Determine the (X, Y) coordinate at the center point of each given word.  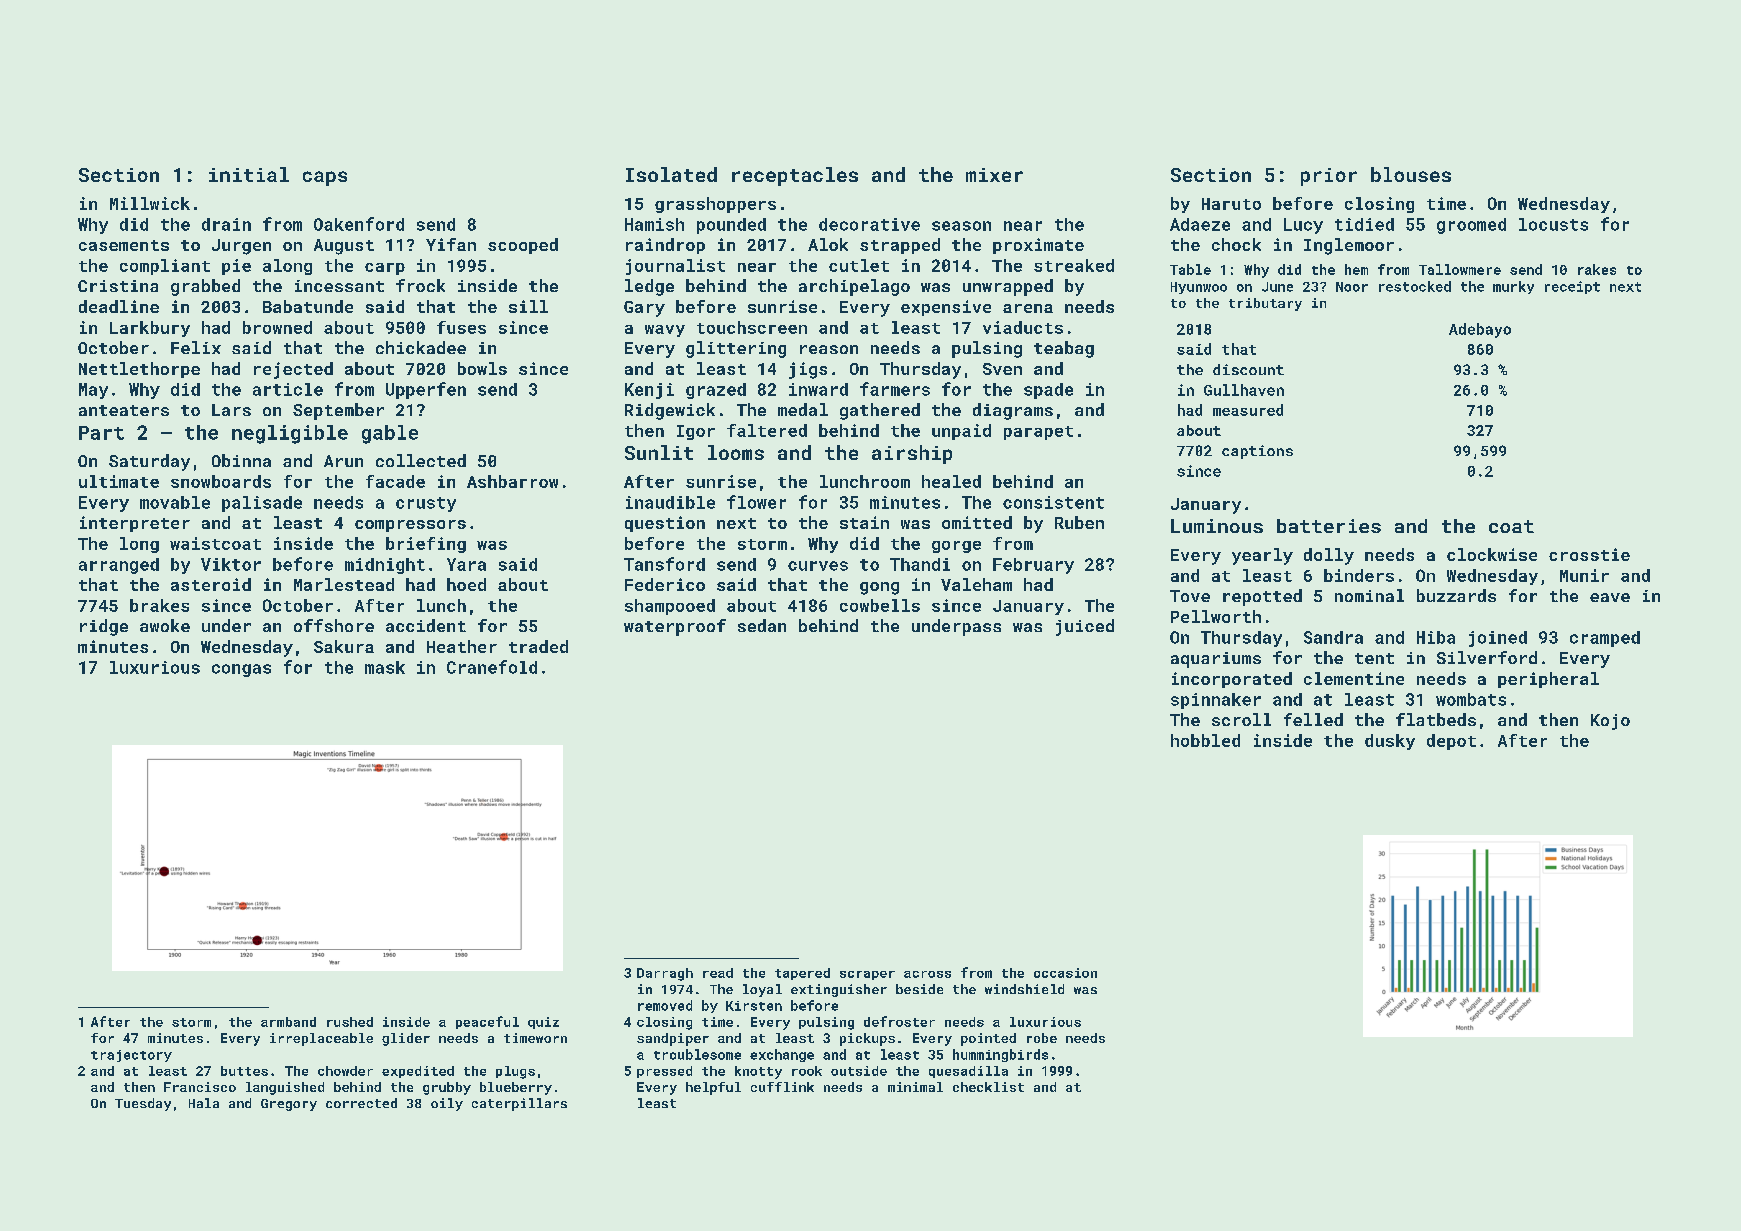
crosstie (1589, 554)
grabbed (205, 287)
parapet (1038, 433)
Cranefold (492, 667)
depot (1451, 742)
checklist (988, 1087)
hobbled (1205, 740)
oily (447, 1104)
